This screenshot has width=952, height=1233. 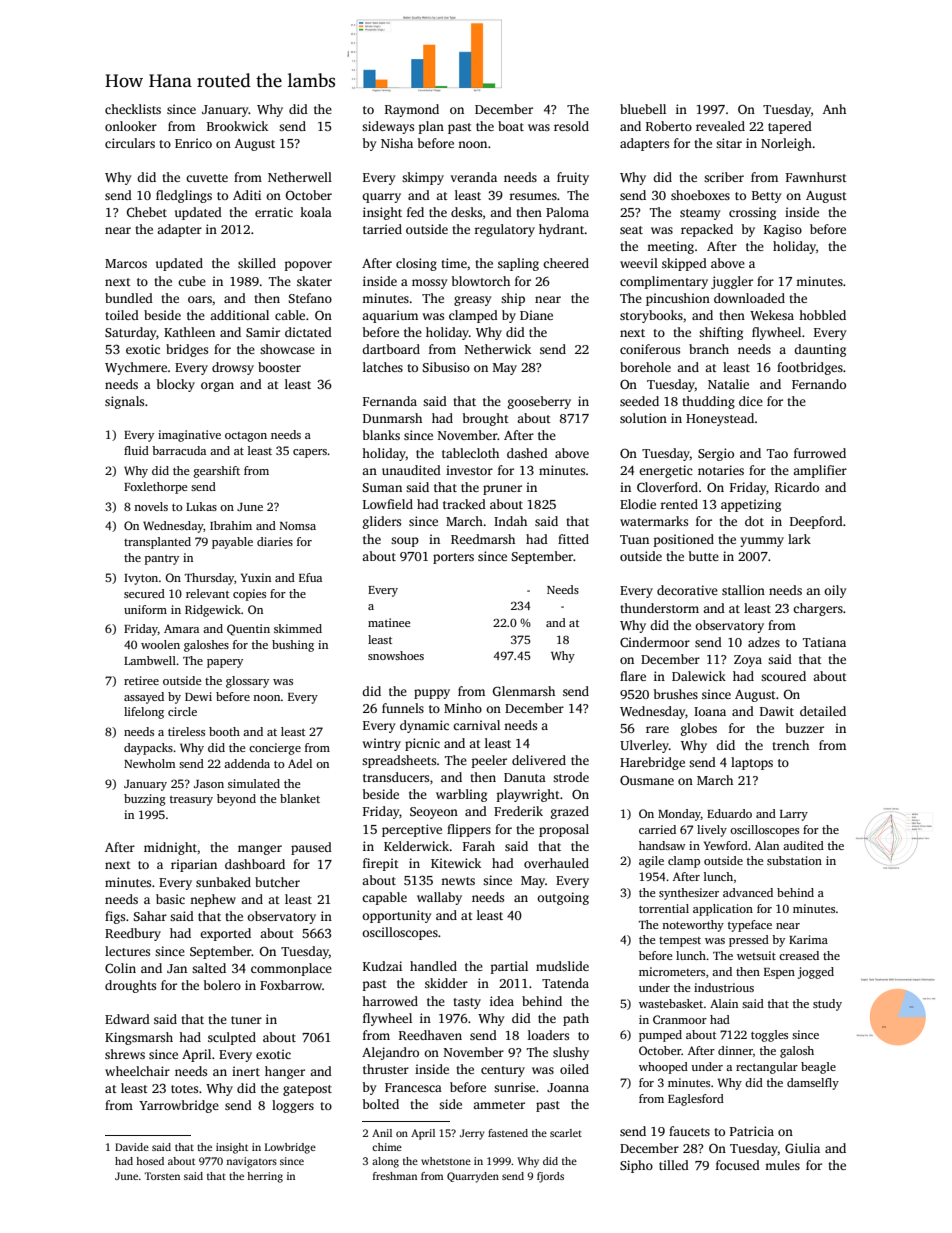 What do you see at coordinates (198, 696) in the screenshot?
I see `Dewi` at bounding box center [198, 696].
